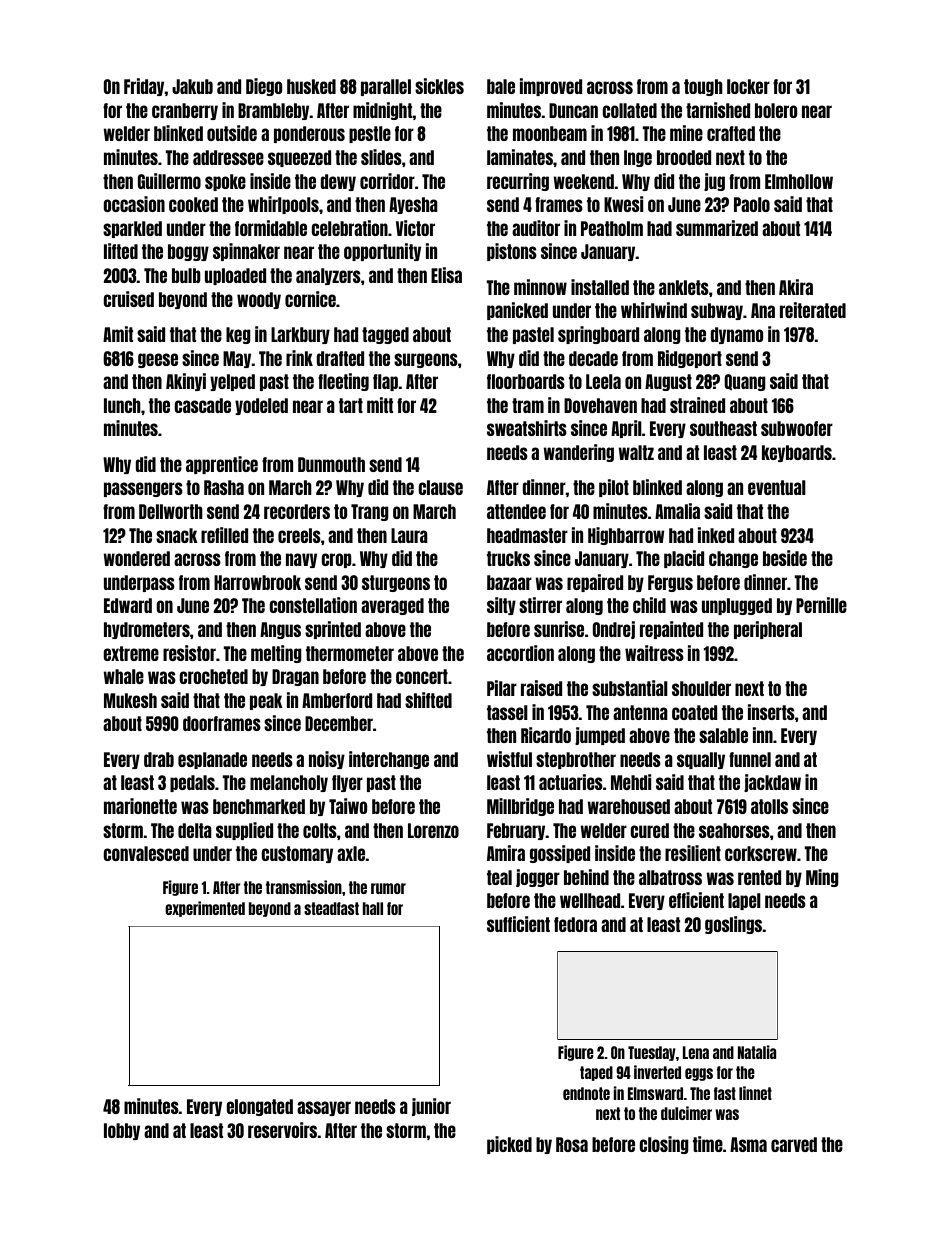  I want to click on lobby, so click(122, 1131).
